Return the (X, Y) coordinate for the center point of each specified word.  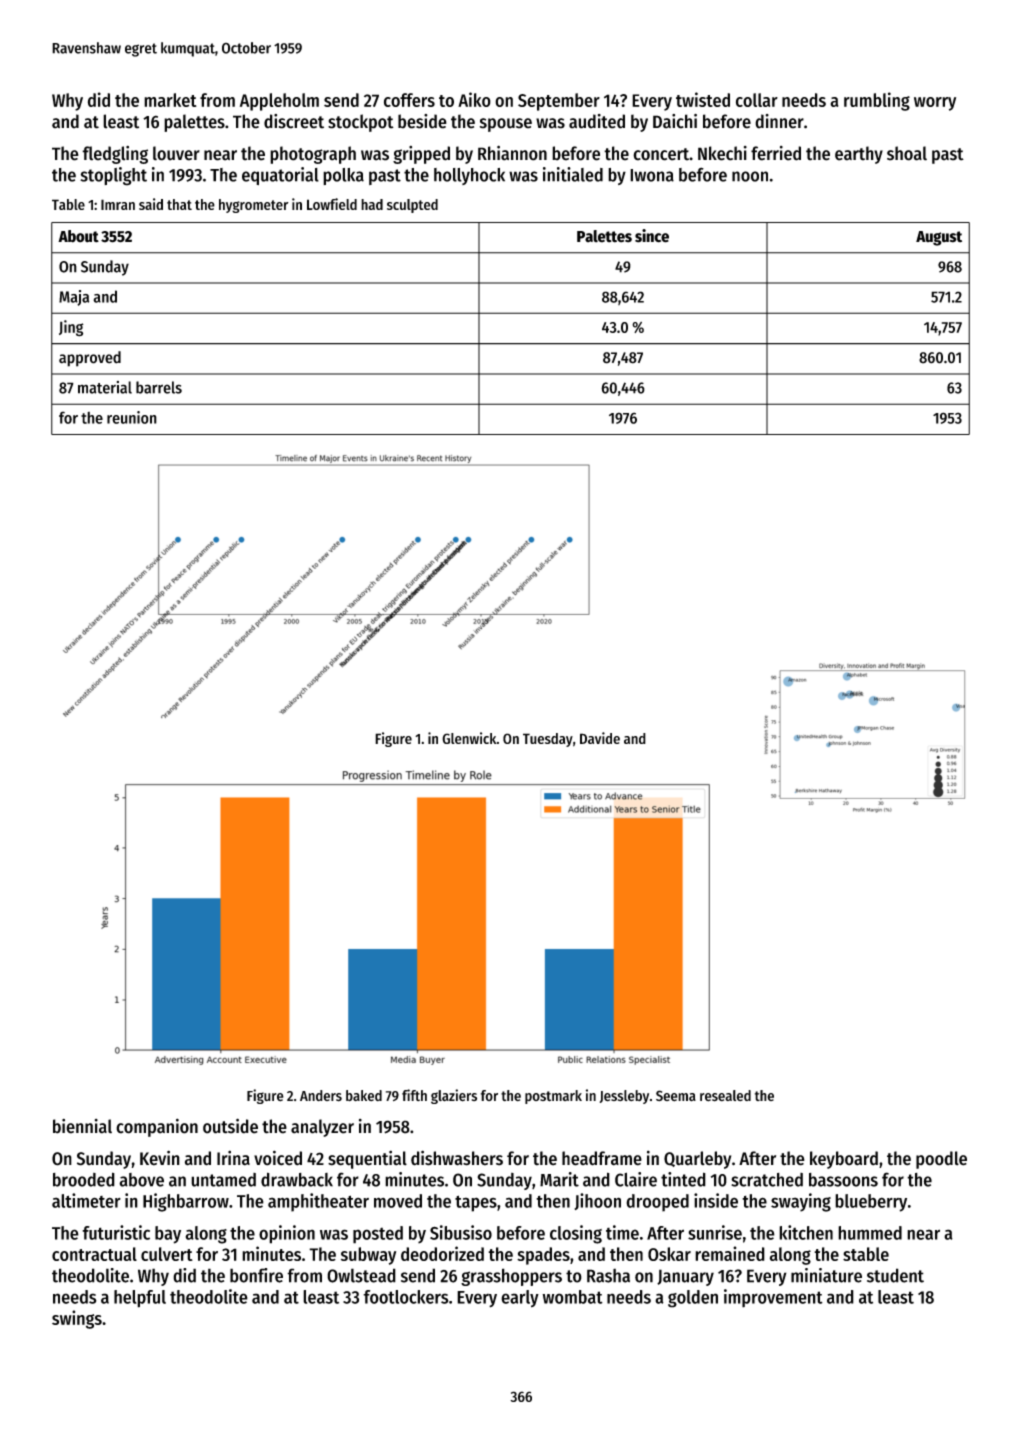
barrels (159, 387)
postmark (553, 1097)
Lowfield (332, 204)
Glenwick (469, 738)
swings (77, 1319)
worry (935, 104)
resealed (725, 1096)
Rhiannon (512, 153)
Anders (321, 1096)
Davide (600, 738)
